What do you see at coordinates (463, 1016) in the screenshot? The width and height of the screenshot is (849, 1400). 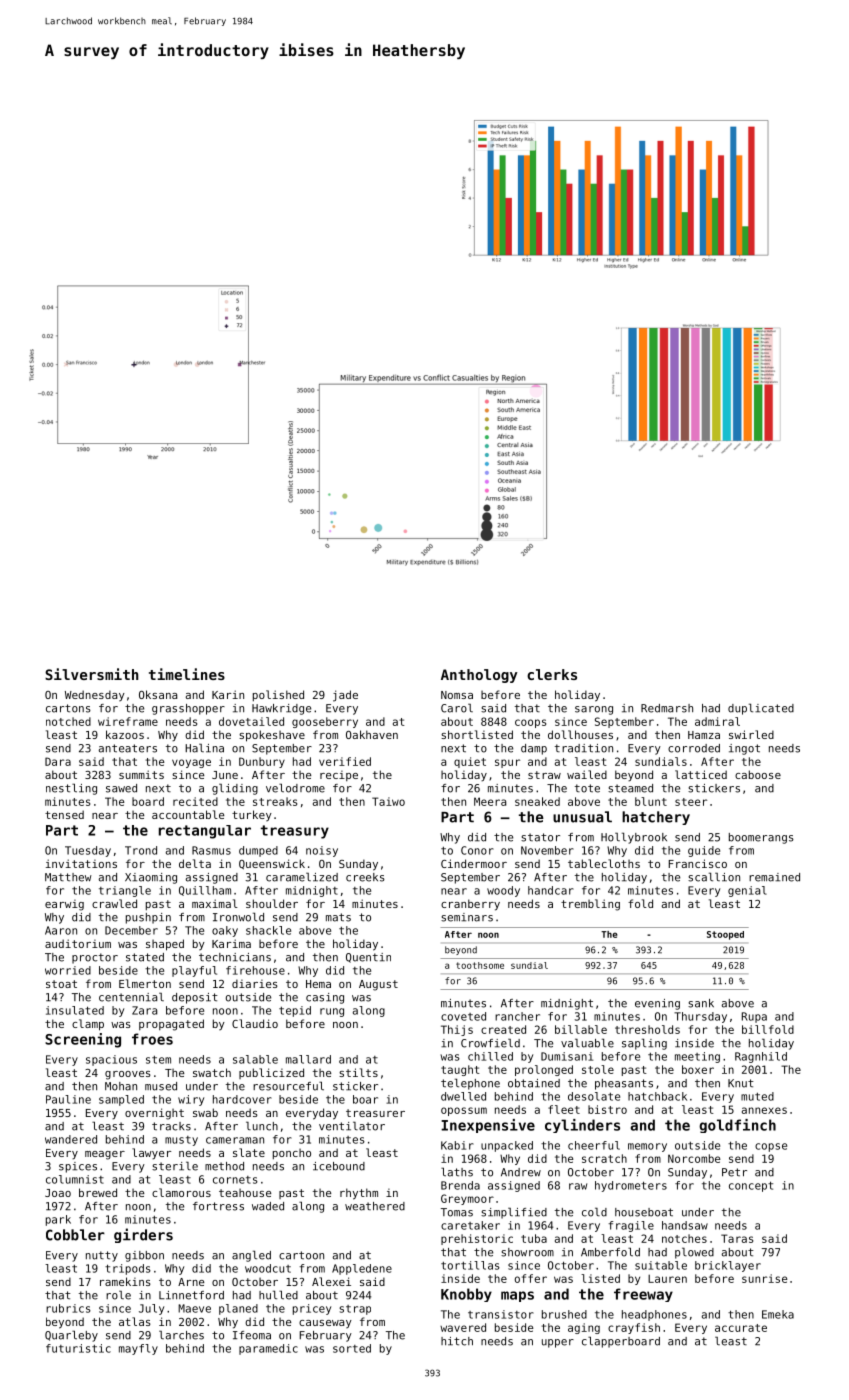 I see `coveted` at bounding box center [463, 1016].
